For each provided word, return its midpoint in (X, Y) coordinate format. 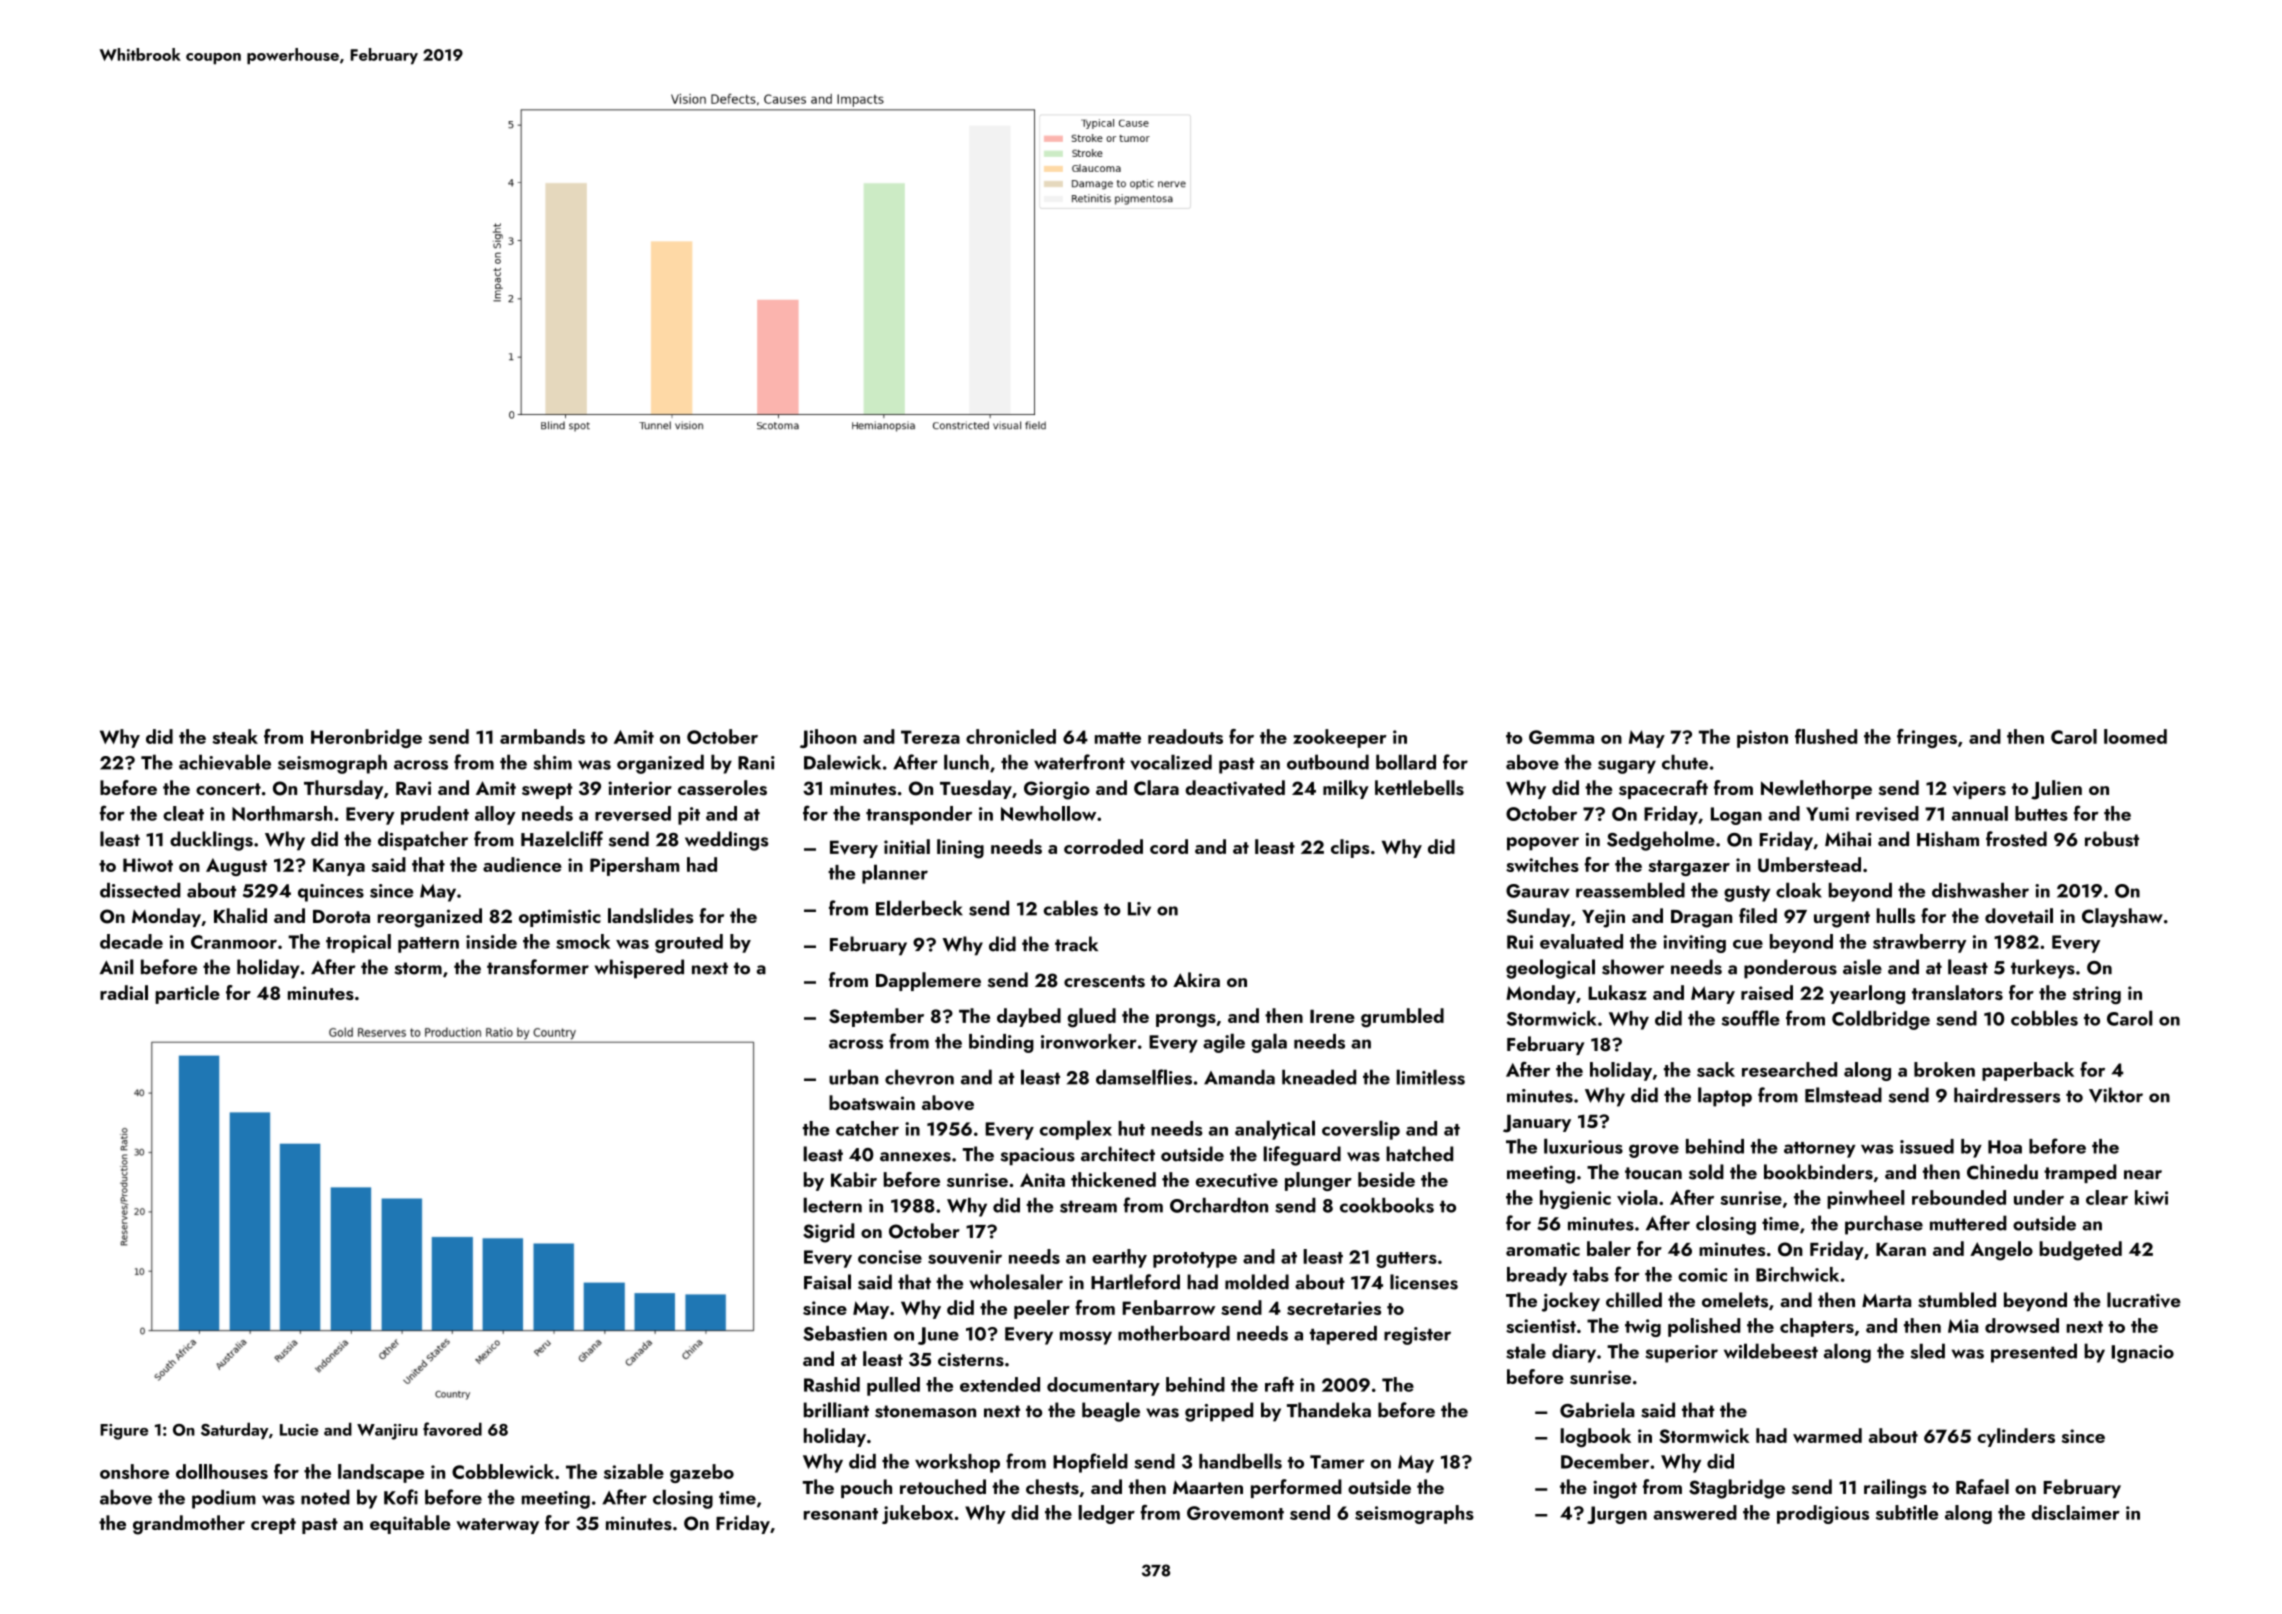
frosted (2016, 839)
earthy (1119, 1258)
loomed (2135, 736)
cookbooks (1387, 1205)
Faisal (827, 1282)
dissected (140, 890)
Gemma (1561, 737)
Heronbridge (366, 738)
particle (187, 994)
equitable (410, 1524)
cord (1169, 846)
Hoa (2005, 1147)
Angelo (2001, 1251)
